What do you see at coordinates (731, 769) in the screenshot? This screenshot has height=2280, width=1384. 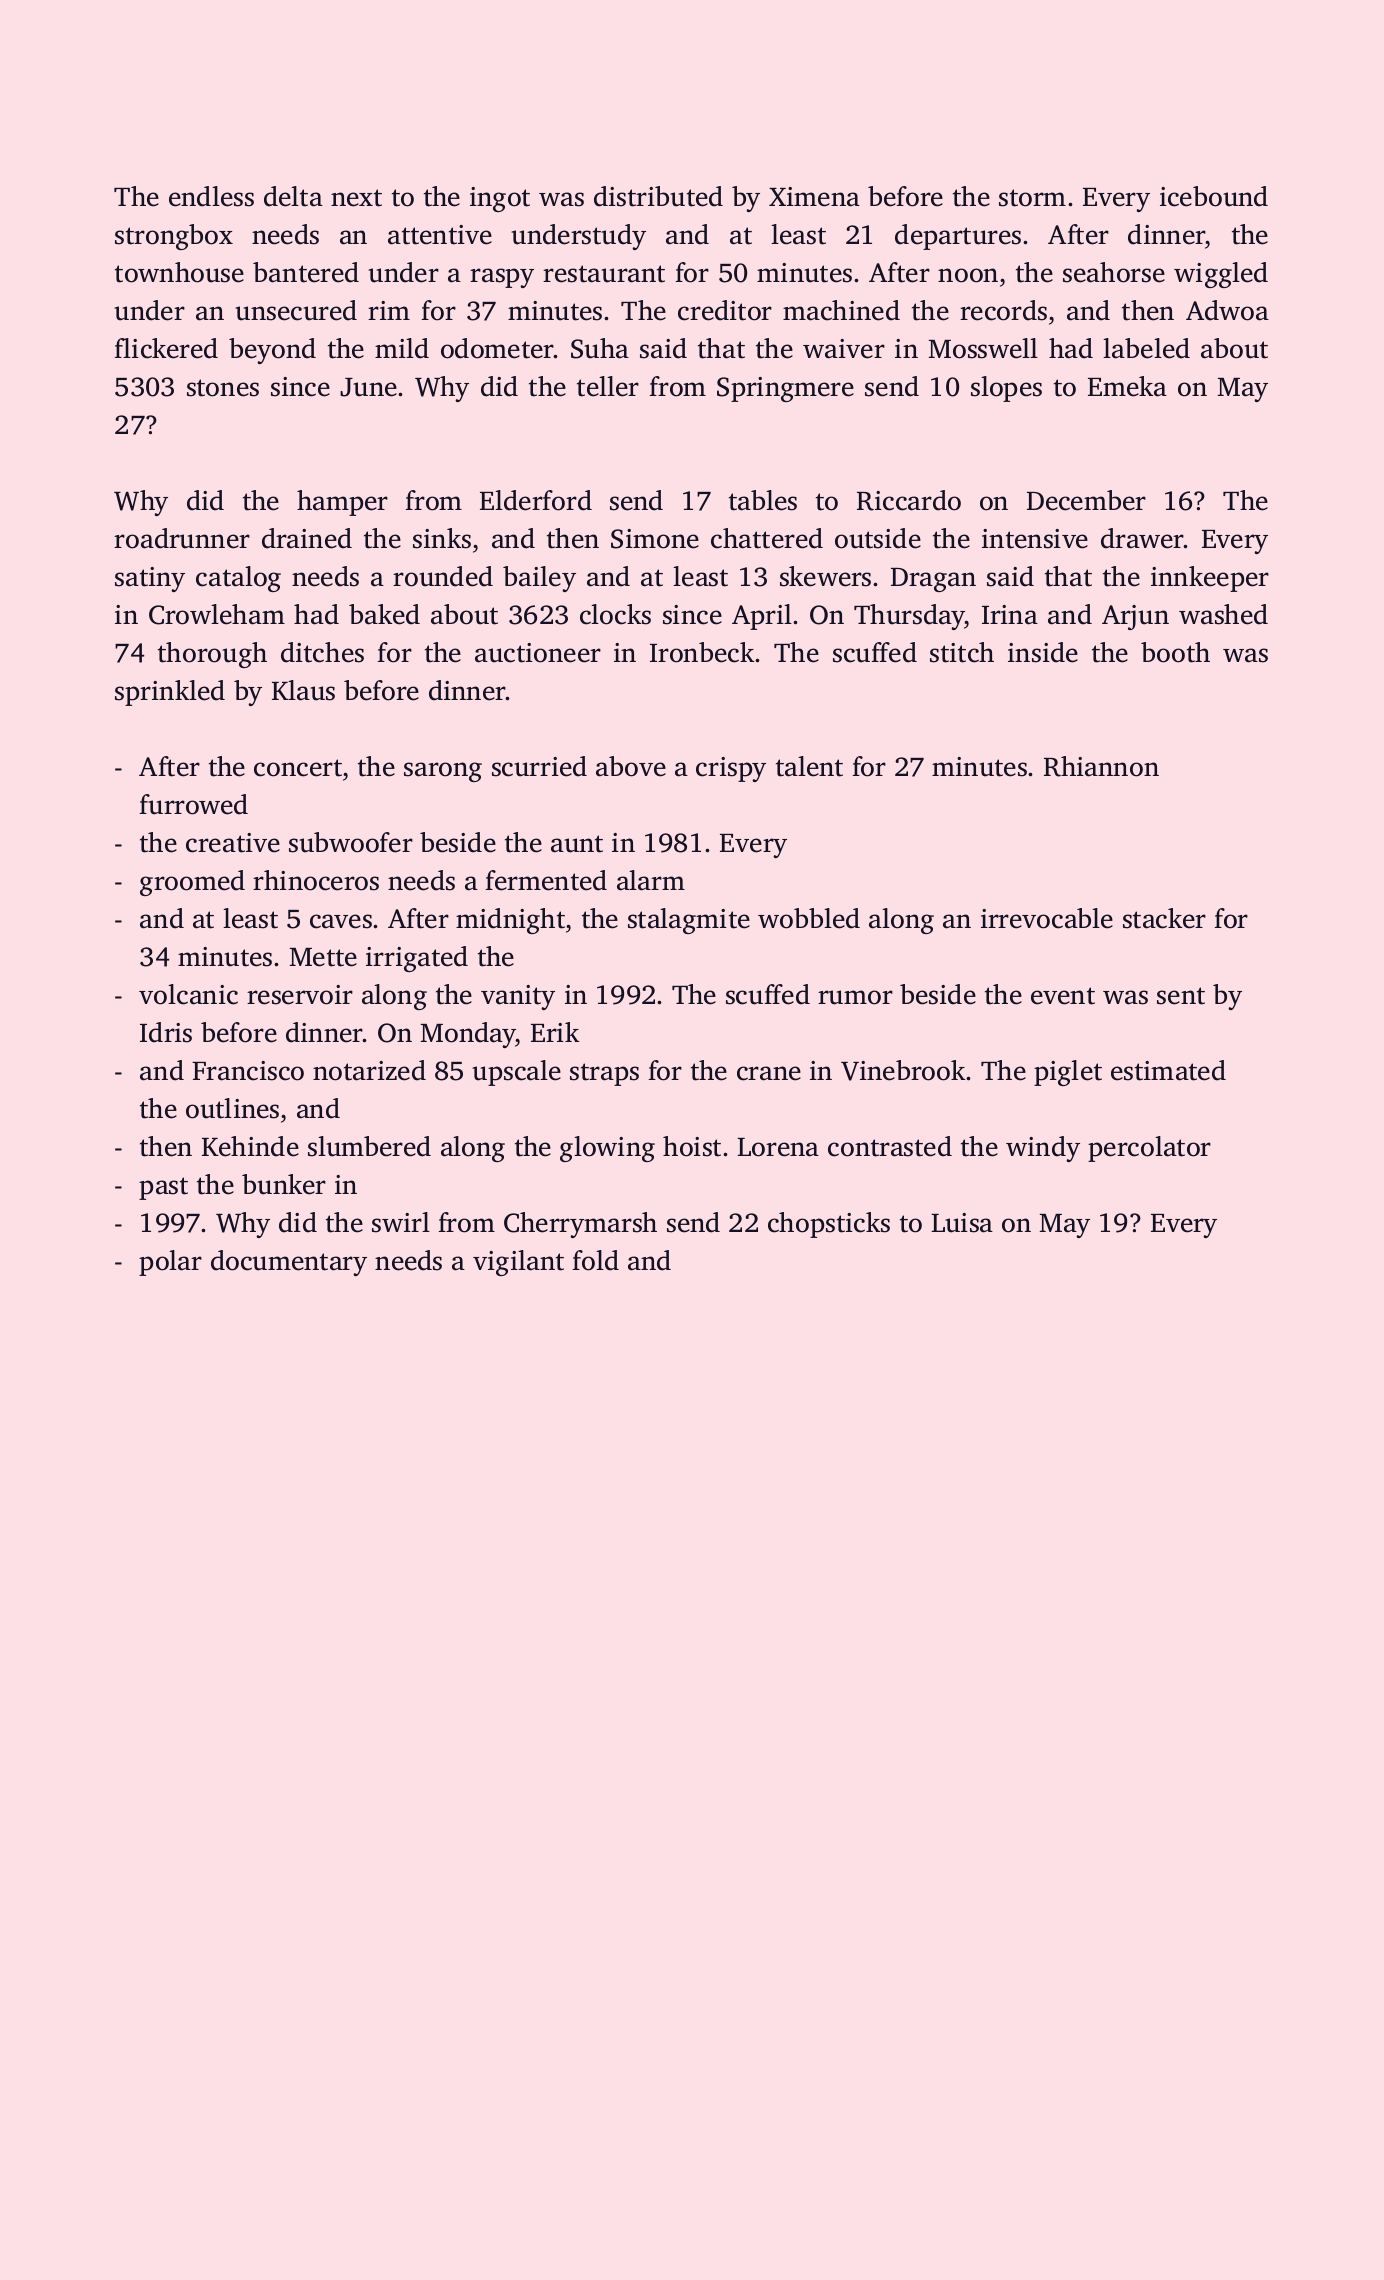 I see `crispy` at bounding box center [731, 769].
